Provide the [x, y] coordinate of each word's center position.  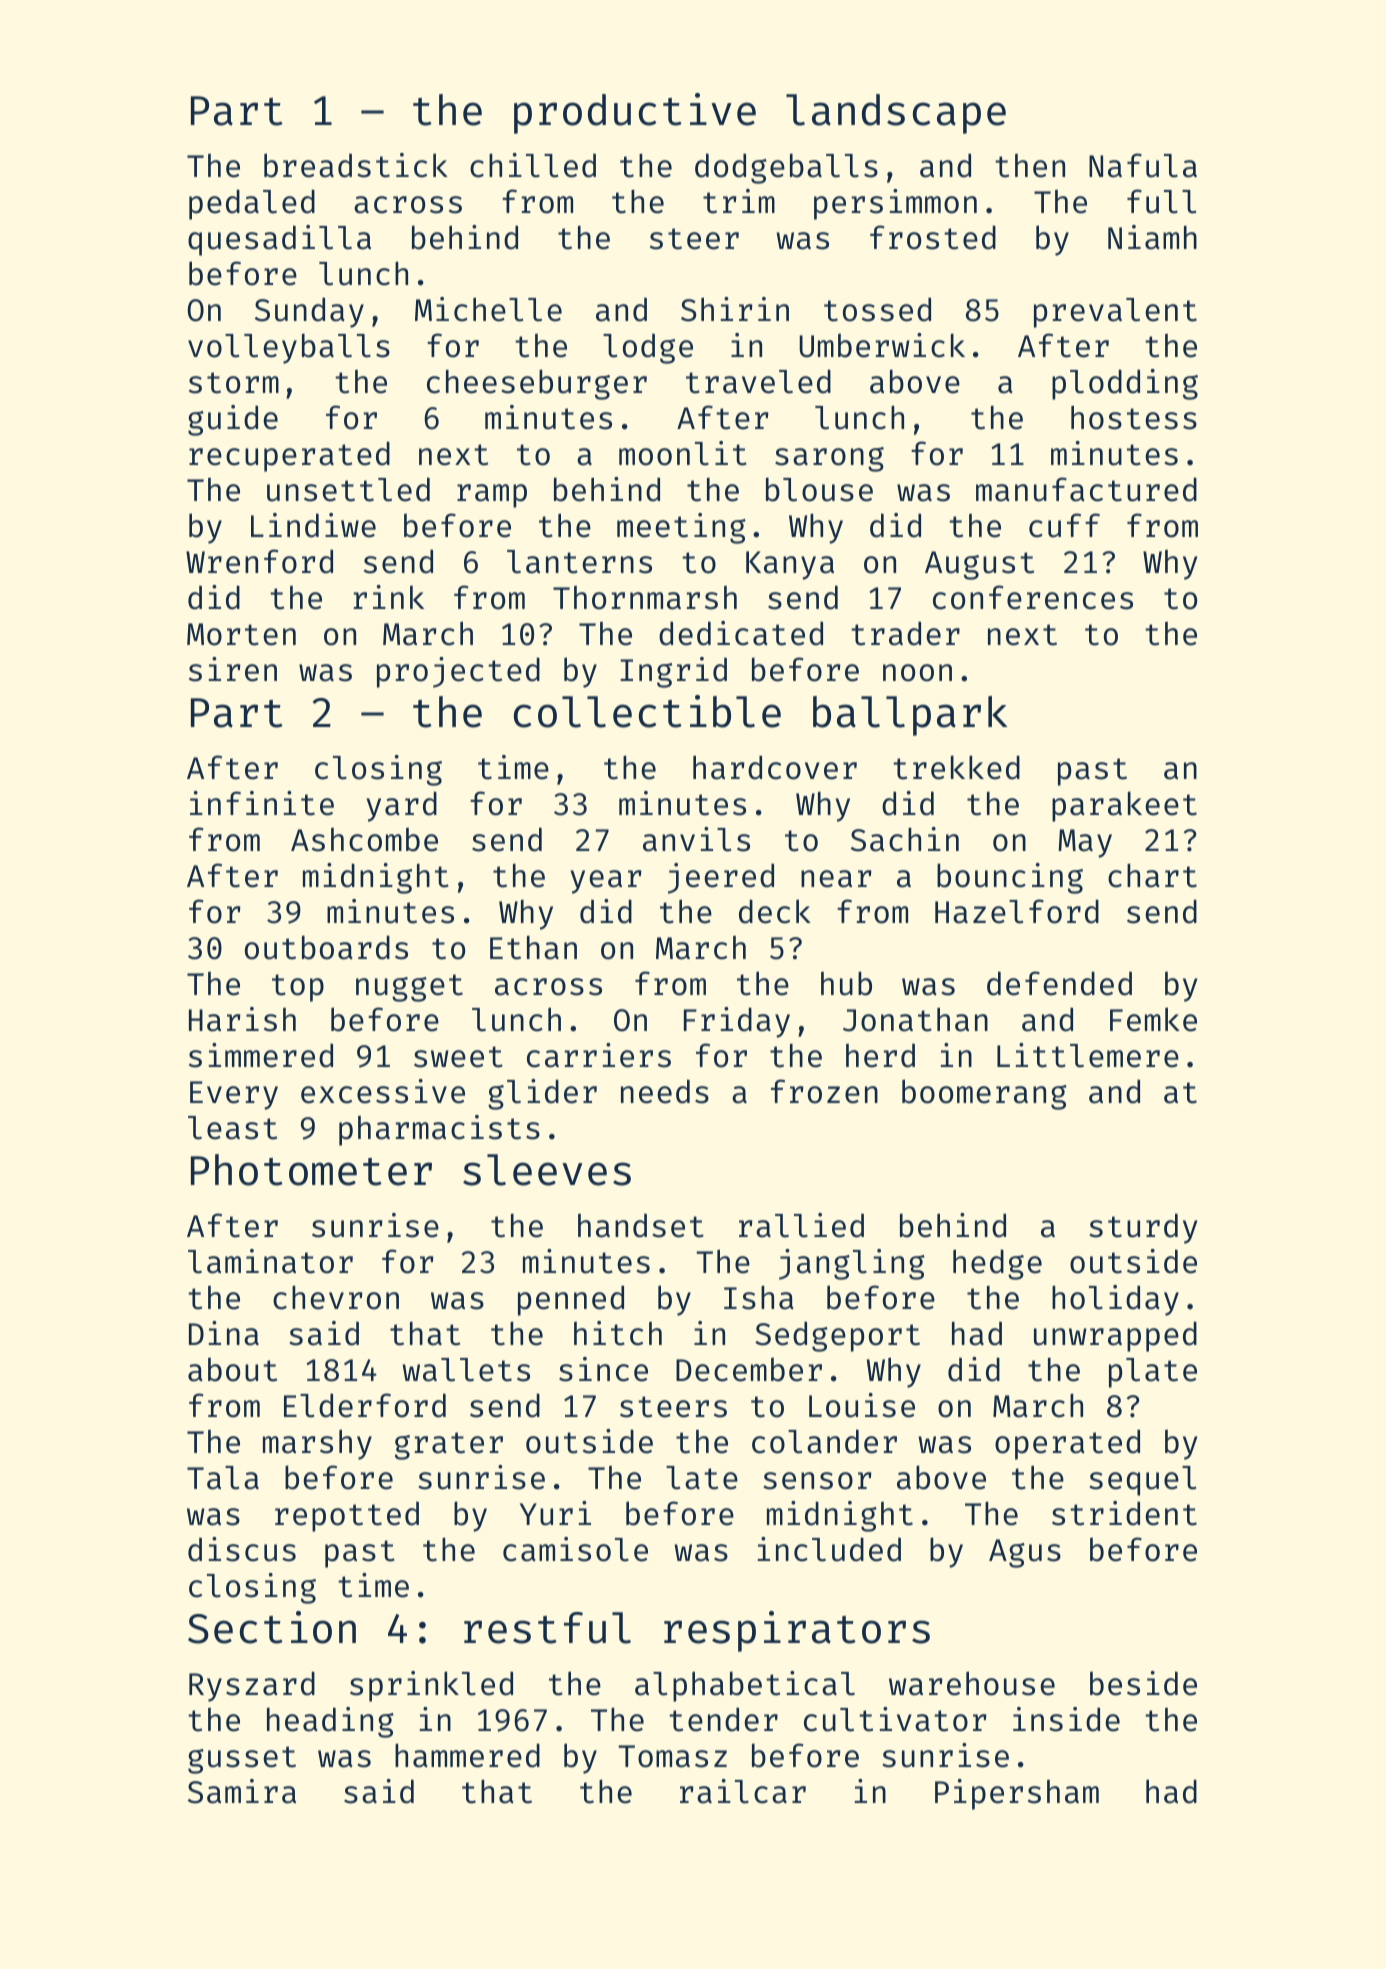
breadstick [356, 165]
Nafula [1143, 165]
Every [234, 1095]
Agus [1025, 1553]
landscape [896, 114]
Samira [242, 1791]
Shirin [735, 309]
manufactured [1086, 489]
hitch [618, 1333]
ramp [492, 496]
